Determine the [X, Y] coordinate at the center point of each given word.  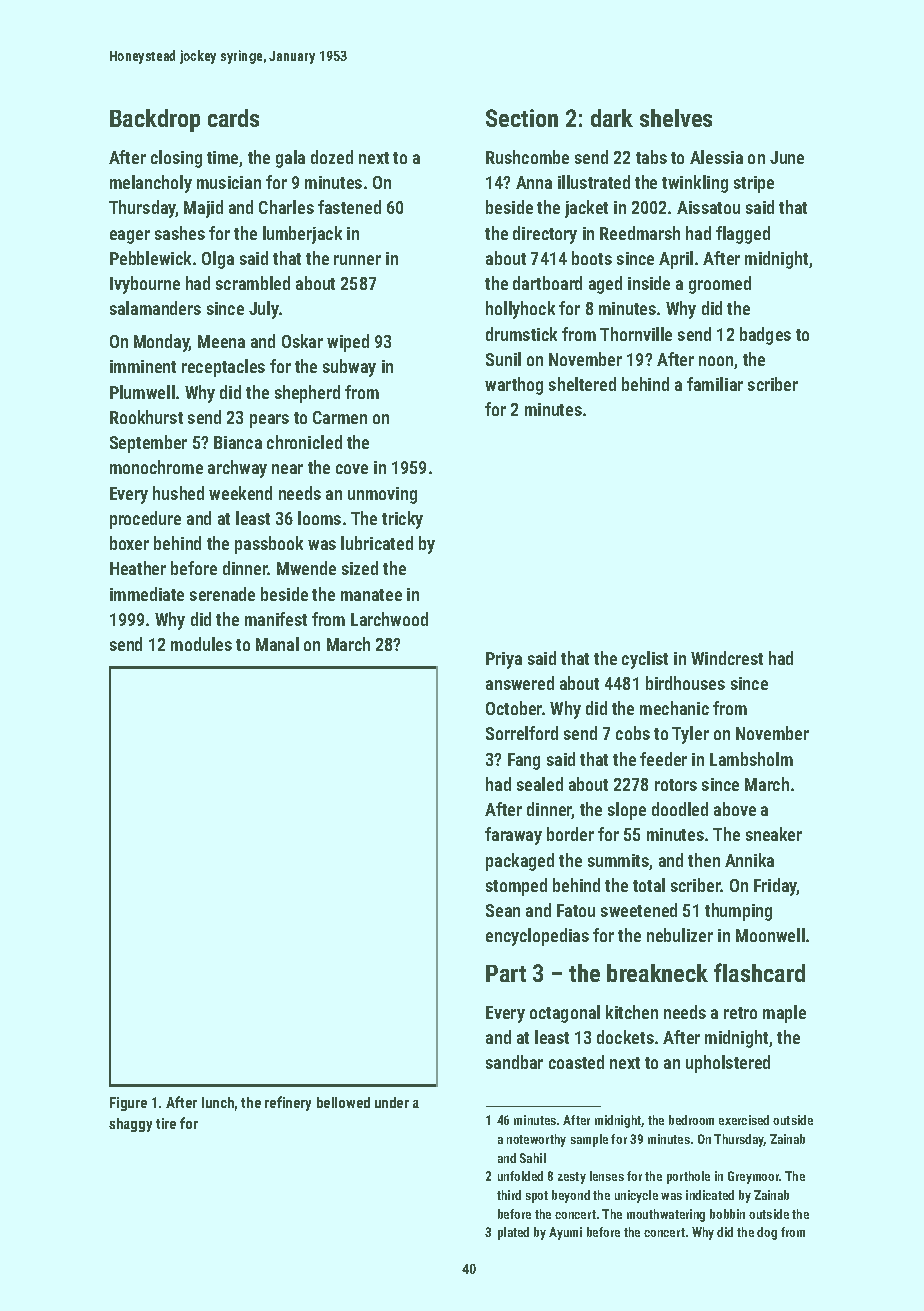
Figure [128, 1104]
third [509, 1195]
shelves [676, 118]
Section [522, 118]
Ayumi [565, 1233]
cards [233, 118]
